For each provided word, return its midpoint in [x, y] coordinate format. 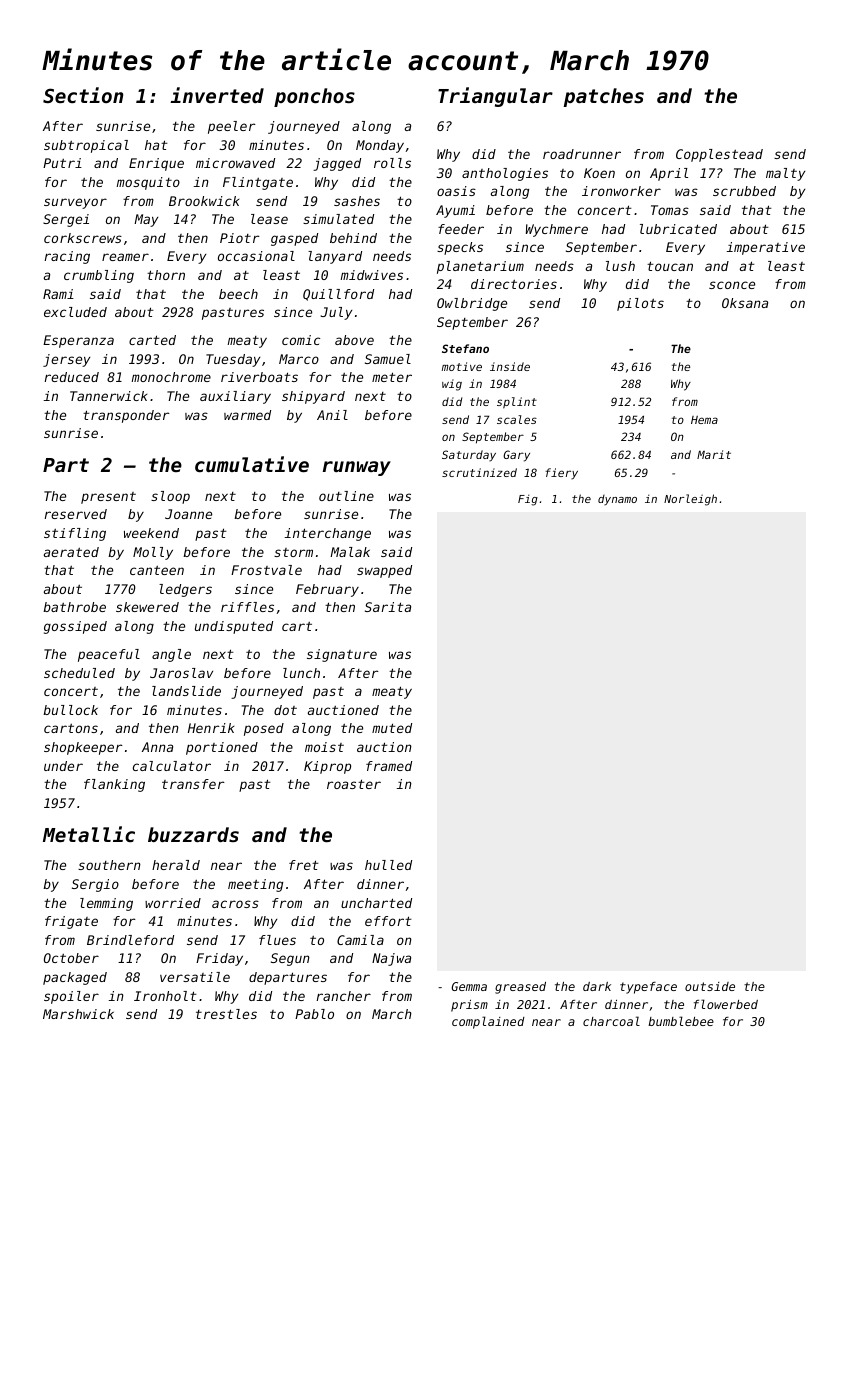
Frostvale [266, 570]
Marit [714, 454]
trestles [226, 1014]
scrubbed [744, 191]
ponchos [314, 97]
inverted [217, 95]
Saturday [469, 456]
